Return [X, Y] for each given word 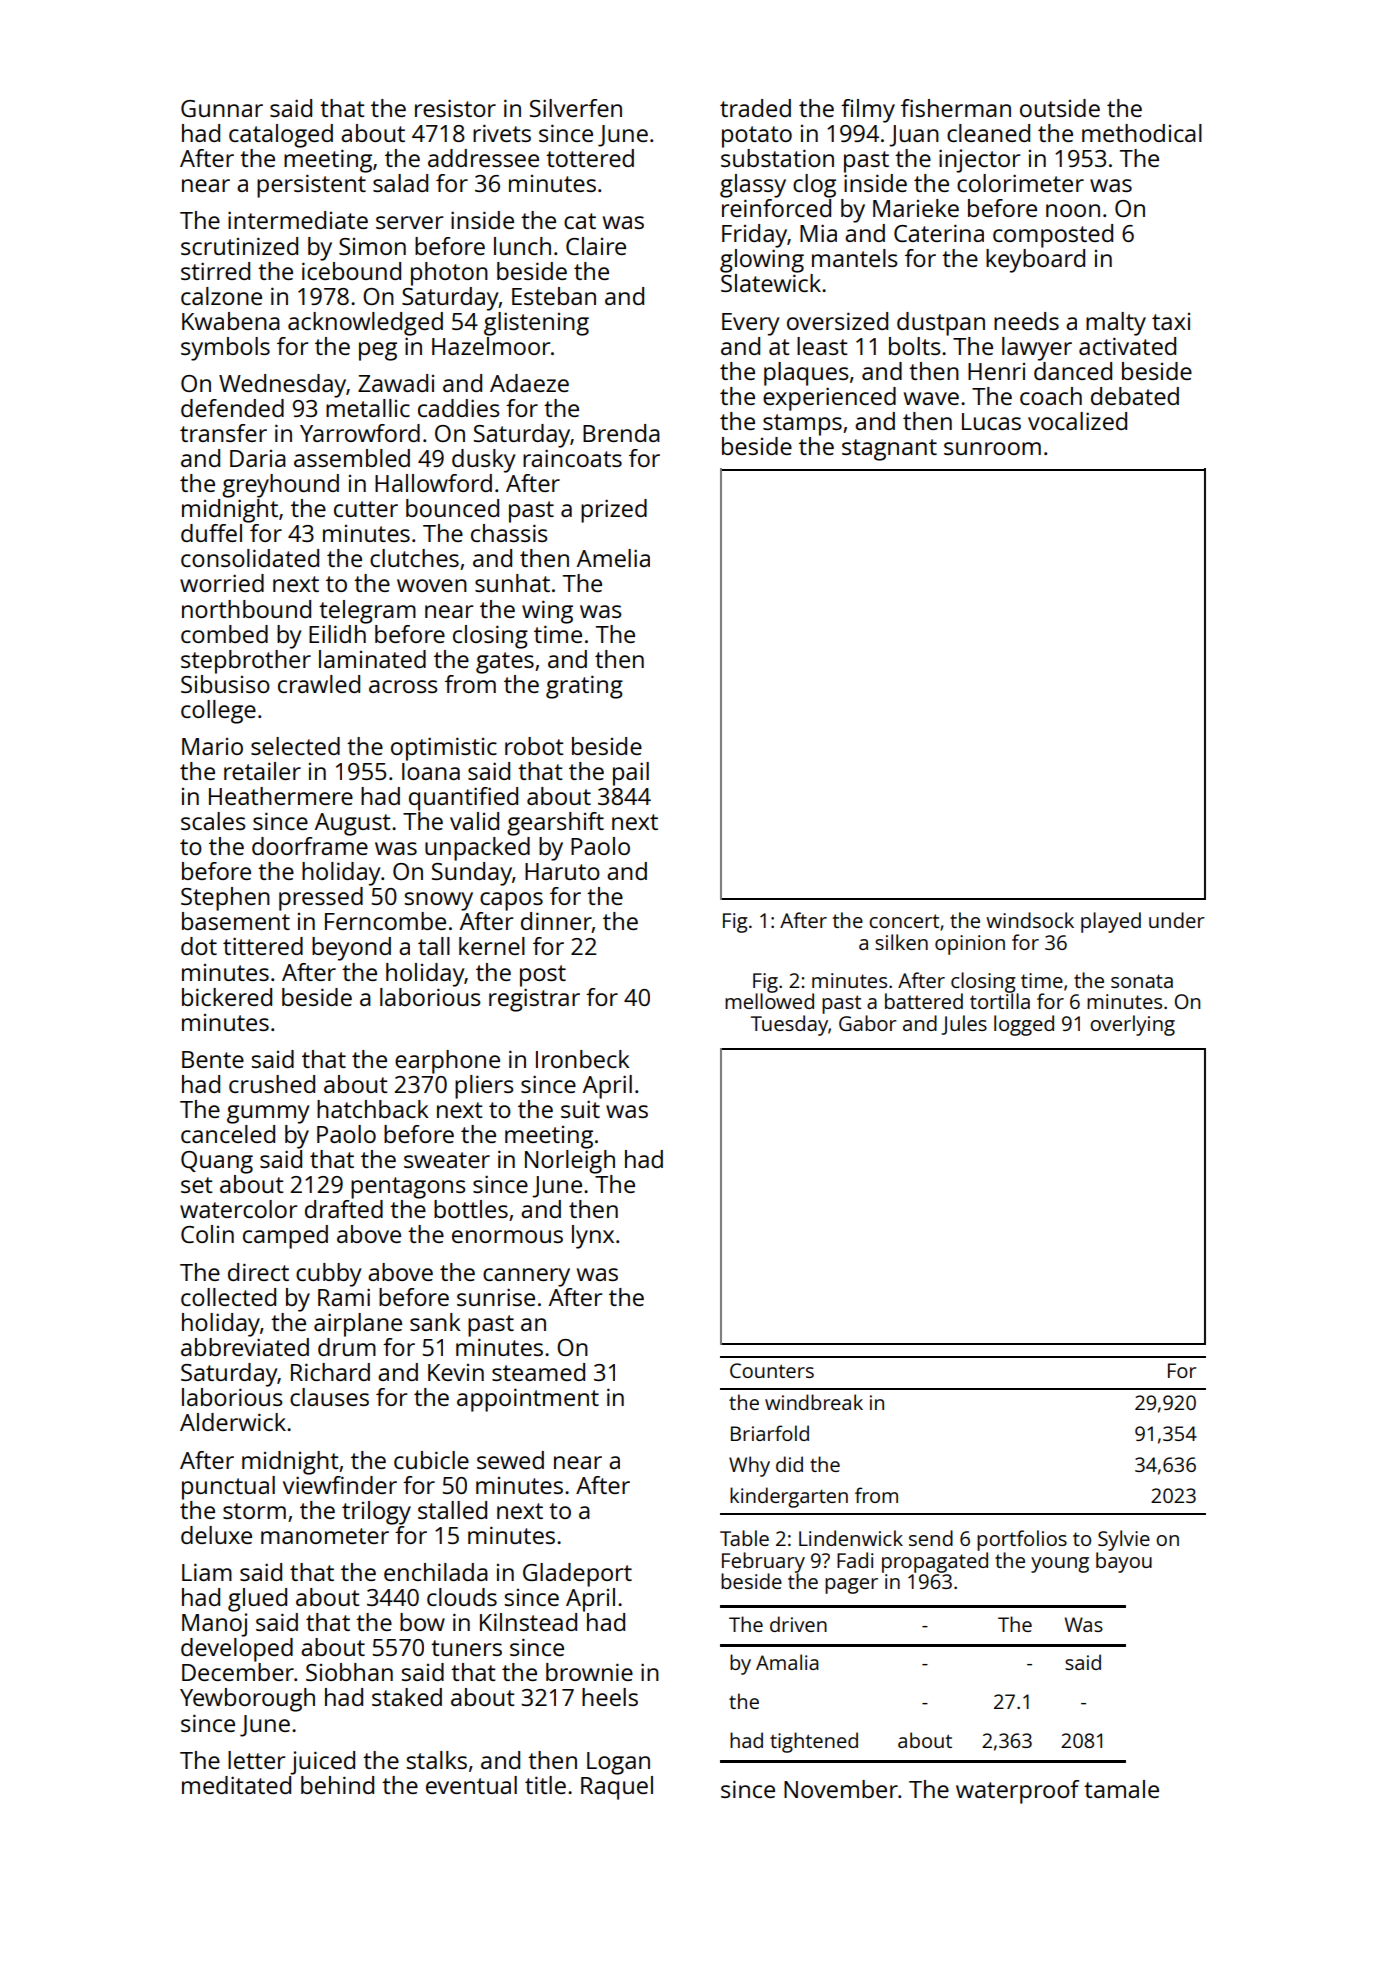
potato [757, 137]
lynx [593, 1237]
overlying [1132, 1025]
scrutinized [239, 246]
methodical [1142, 133]
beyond [351, 949]
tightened [814, 1742]
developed [237, 1650]
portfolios [1022, 1540]
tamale [1121, 1789]
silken [901, 942]
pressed [321, 899]
